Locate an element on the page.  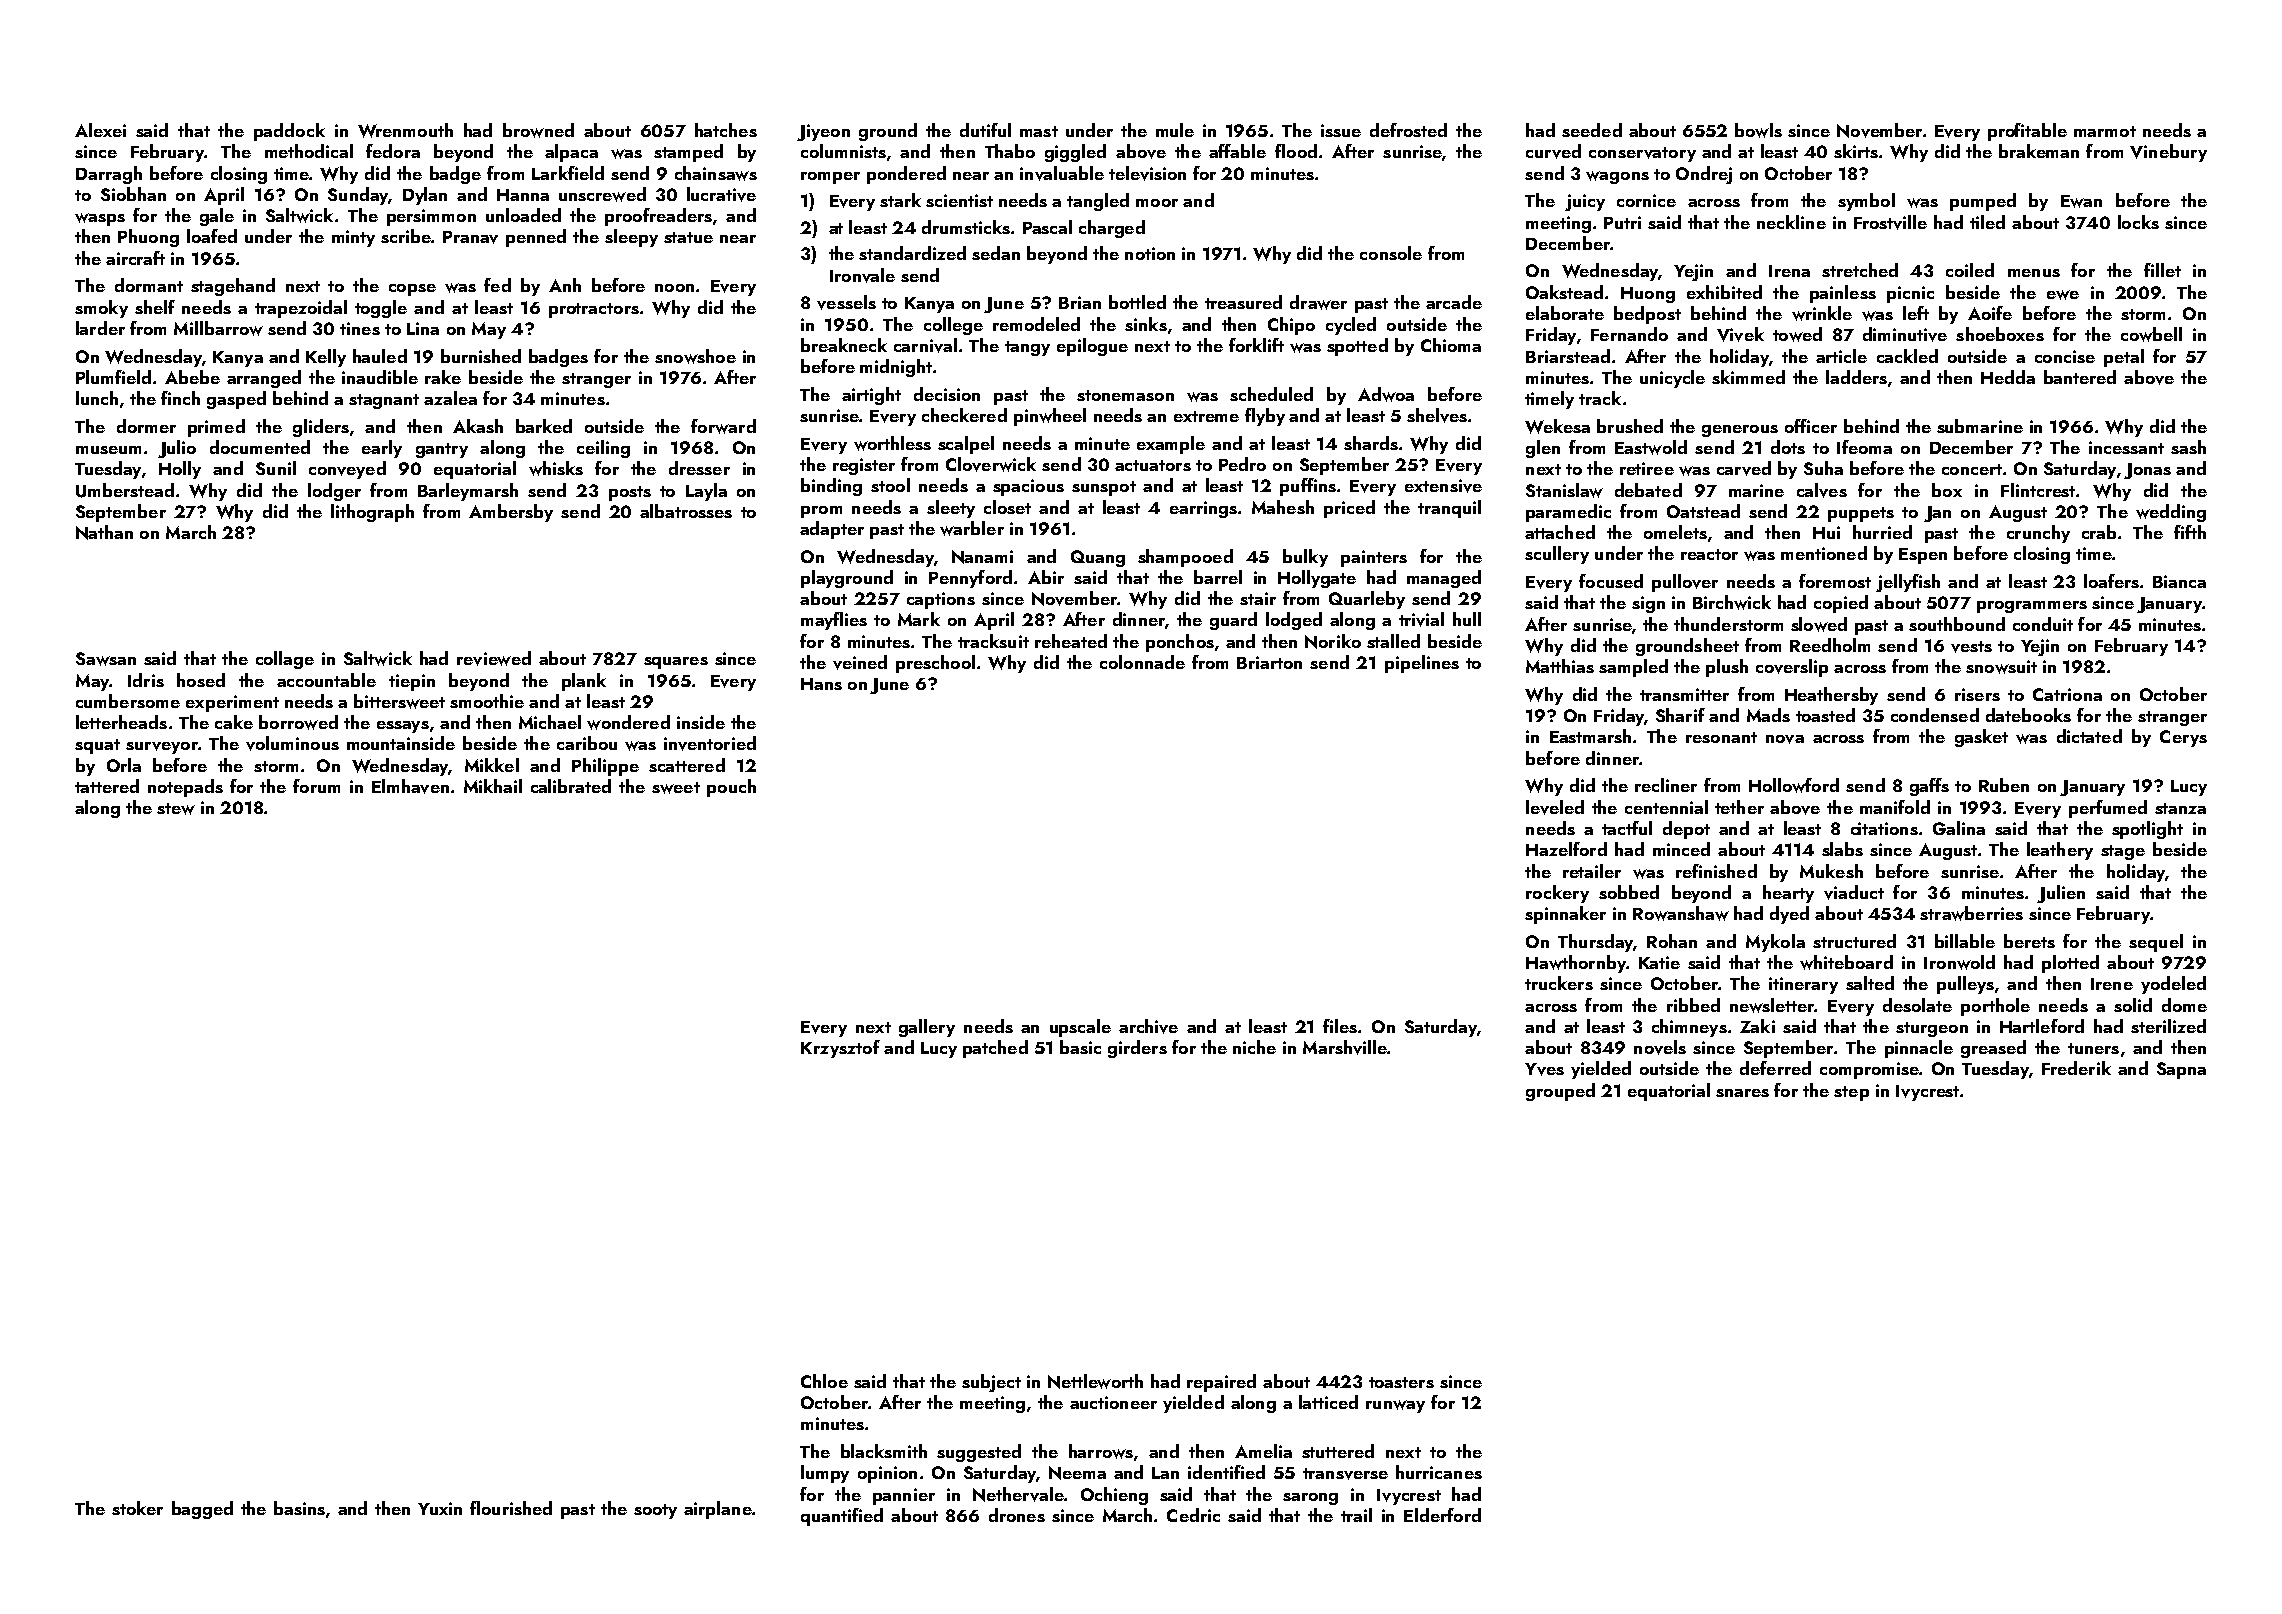
managed is located at coordinates (1444, 579).
